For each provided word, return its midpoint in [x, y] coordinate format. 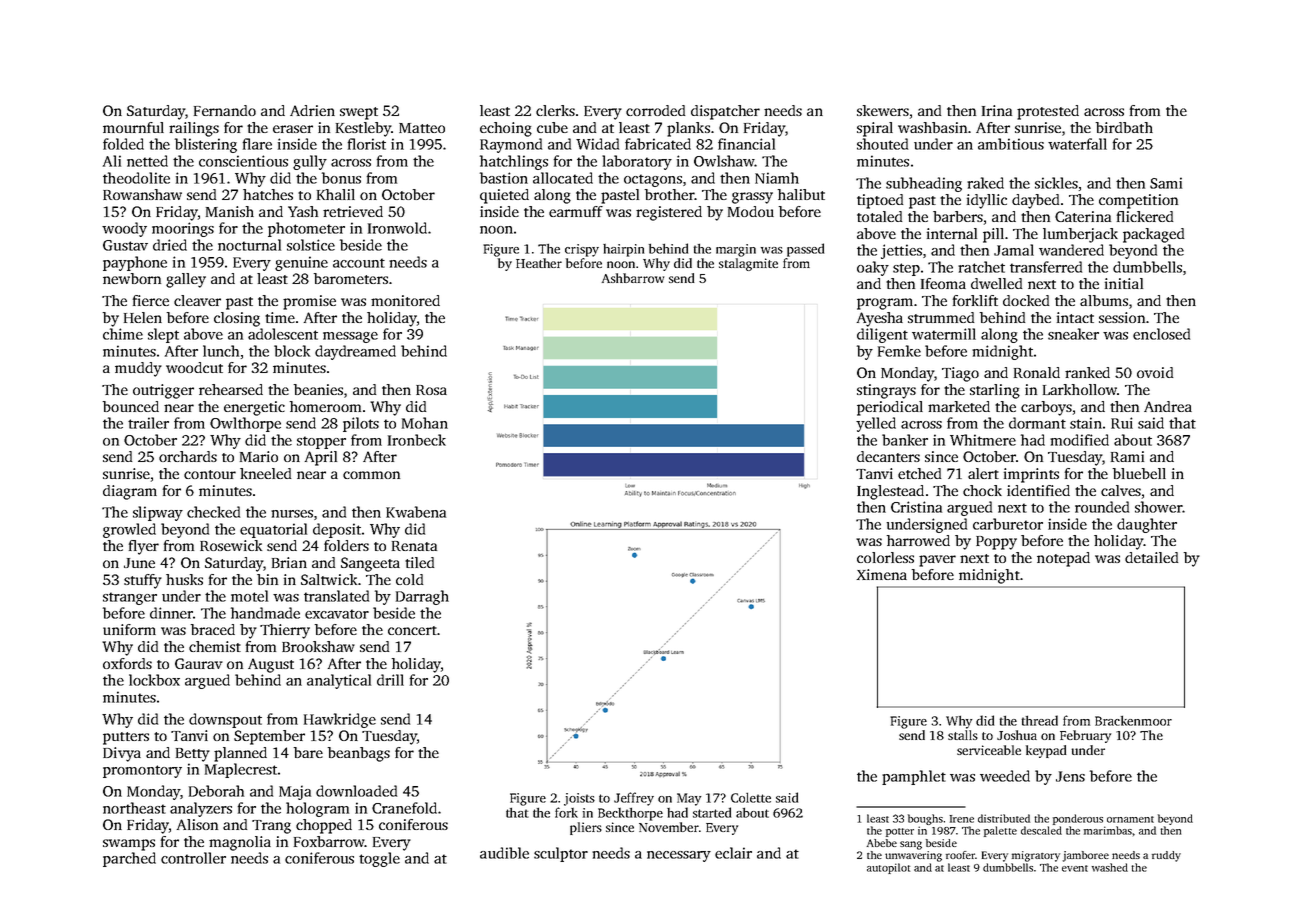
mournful [133, 127]
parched [129, 859]
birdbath [1124, 127]
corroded [655, 110]
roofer [960, 855]
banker [905, 440]
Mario [259, 456]
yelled [876, 424]
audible [504, 853]
